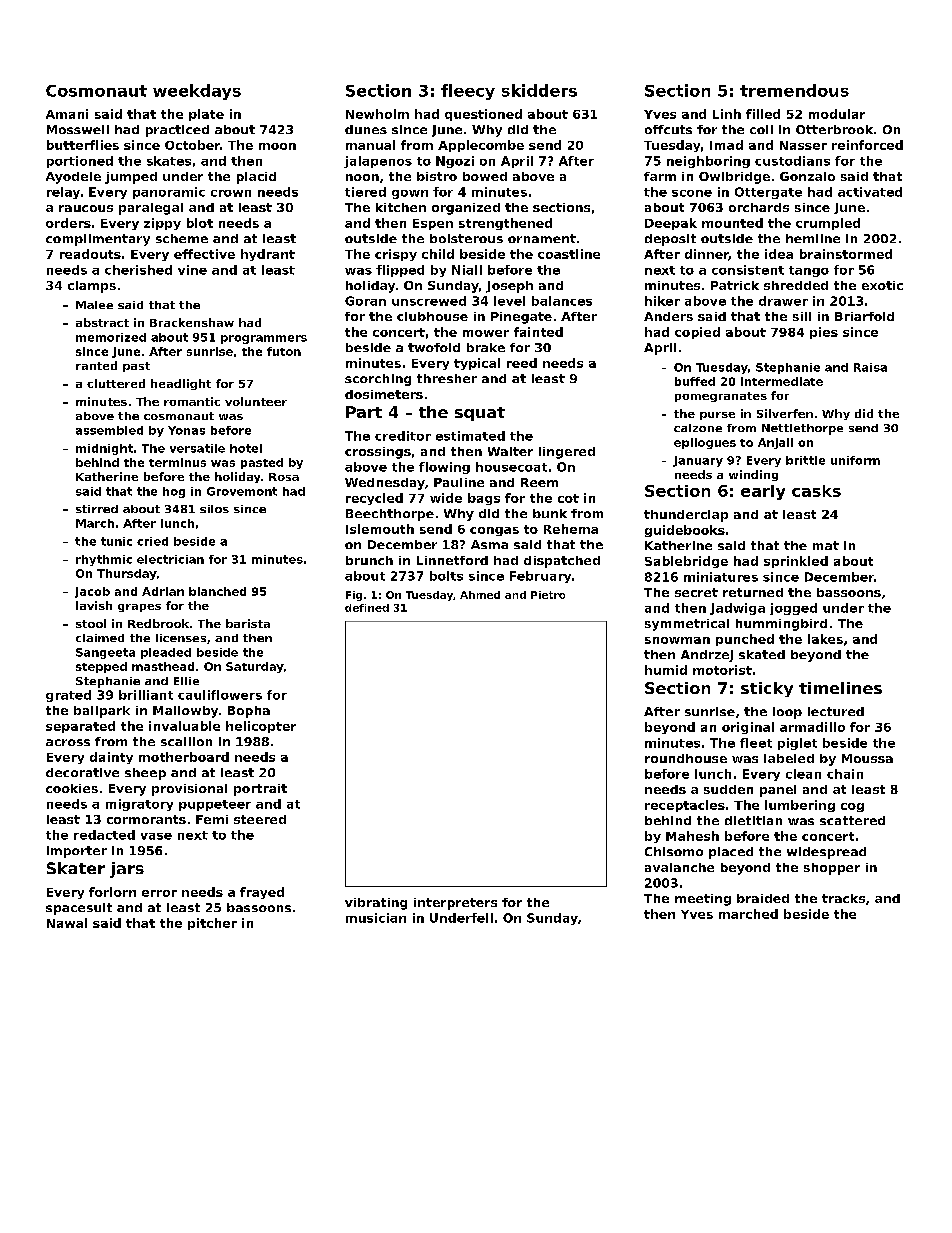 This screenshot has width=952, height=1233. Describe the element at coordinates (686, 758) in the screenshot. I see `roundhouse` at that location.
